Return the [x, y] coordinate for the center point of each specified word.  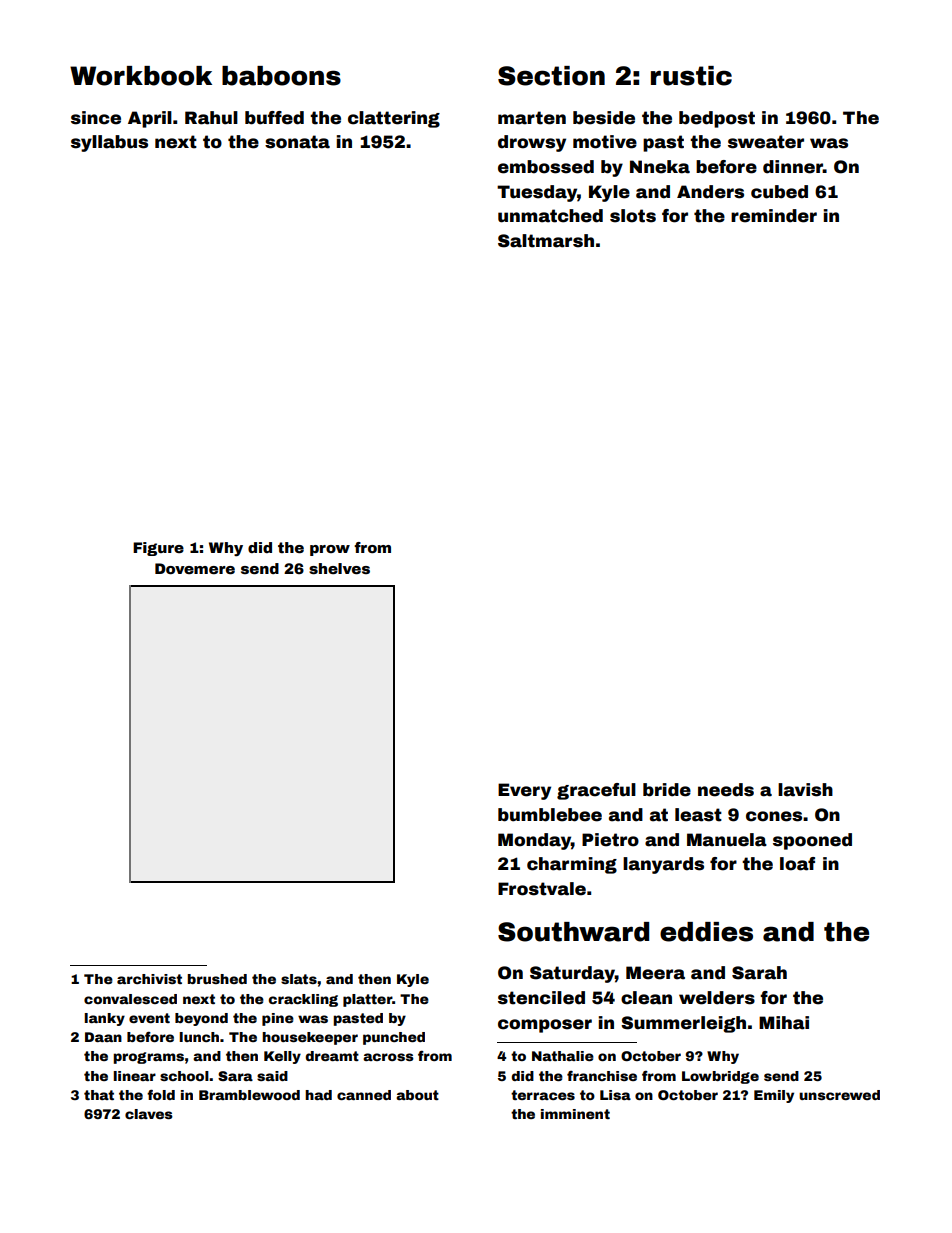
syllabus [109, 143]
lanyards [663, 865]
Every [524, 791]
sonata [297, 142]
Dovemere [195, 568]
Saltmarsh [546, 241]
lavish [805, 790]
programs [148, 1058]
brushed [217, 979]
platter [367, 1000]
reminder [774, 216]
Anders [710, 192]
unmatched [550, 216]
